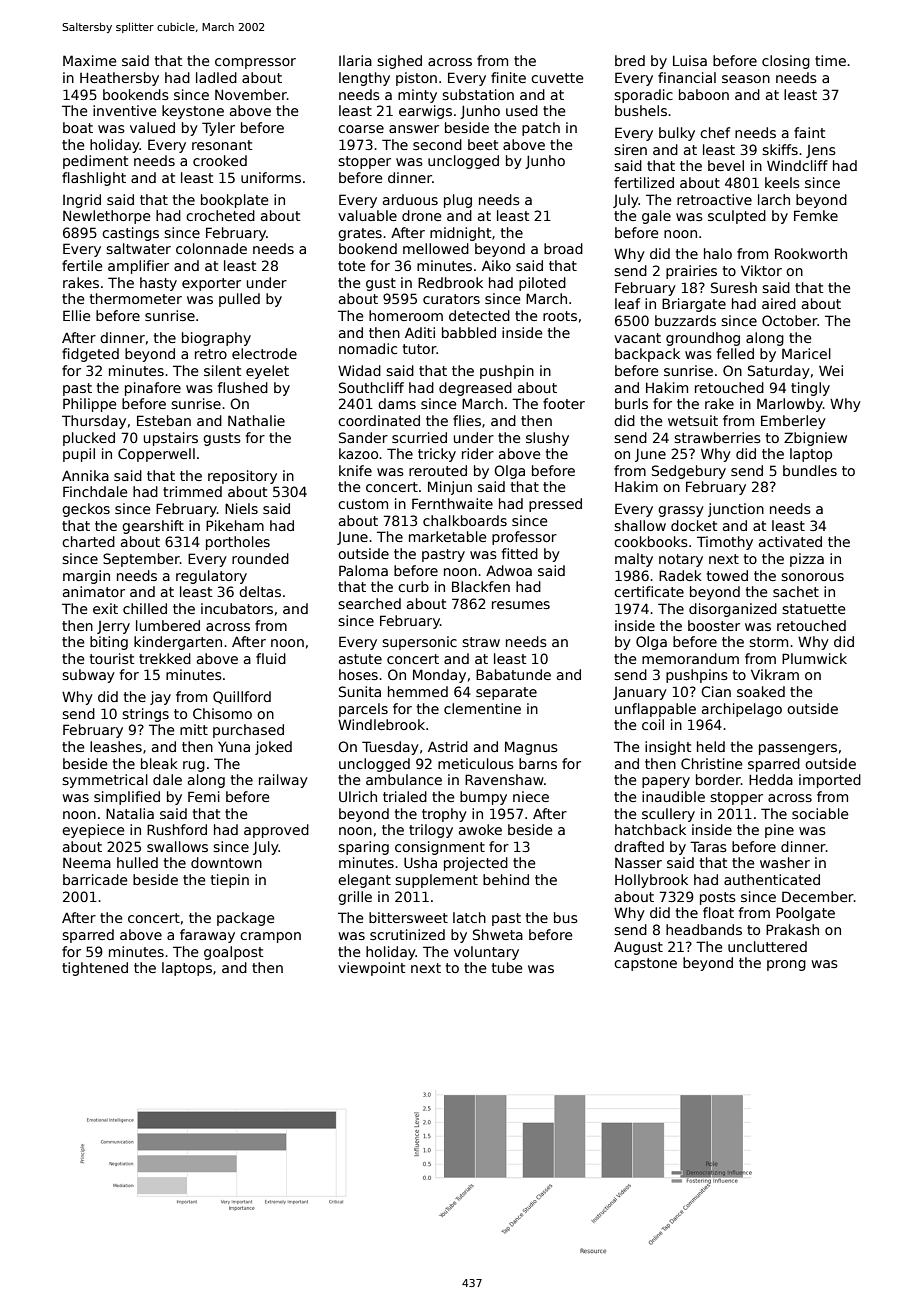  I want to click on Maxime, so click(89, 60).
